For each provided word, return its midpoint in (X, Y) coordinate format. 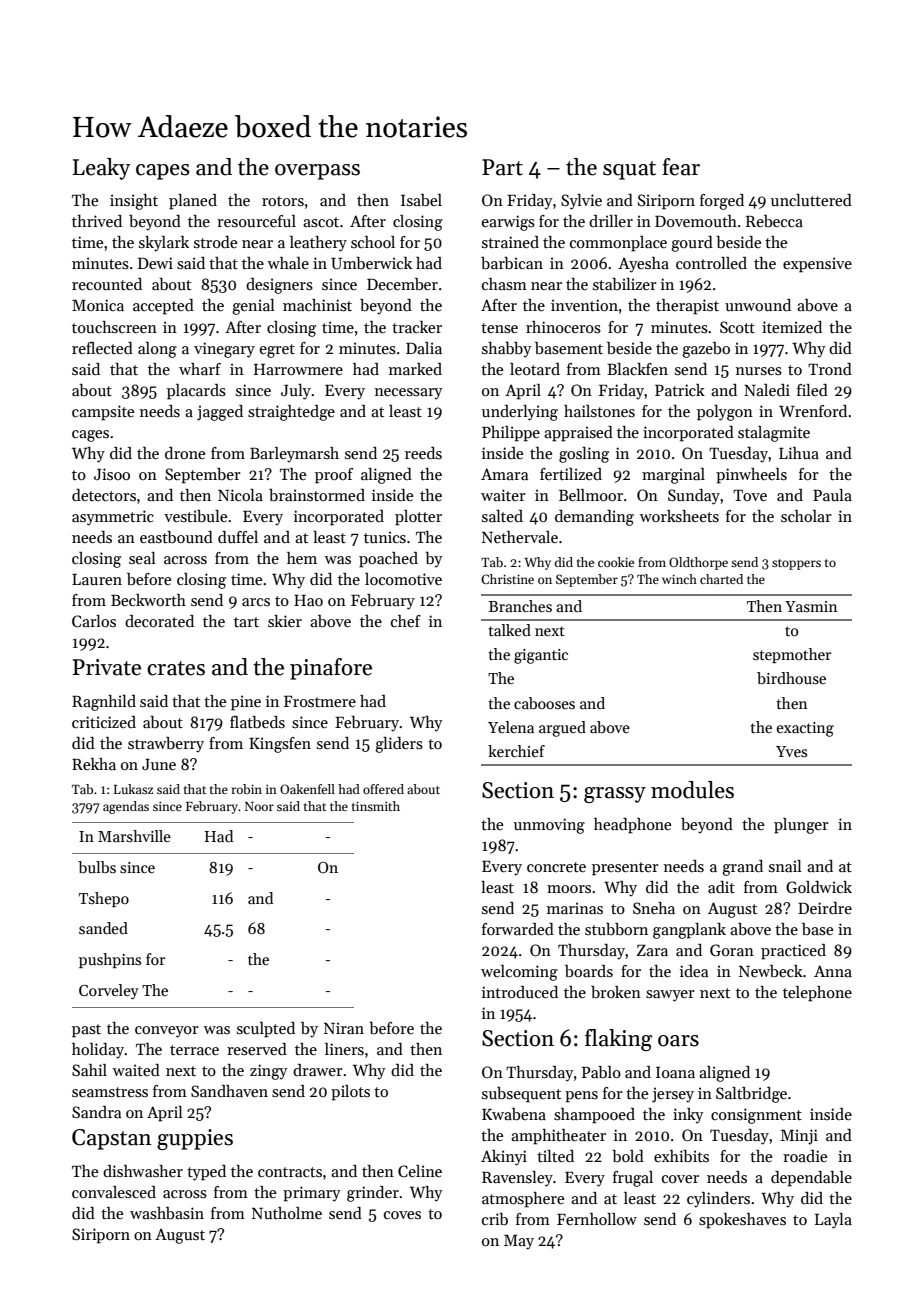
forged (722, 202)
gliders (399, 745)
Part (502, 167)
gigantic (541, 656)
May (519, 1242)
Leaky (101, 169)
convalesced (114, 1192)
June (159, 764)
